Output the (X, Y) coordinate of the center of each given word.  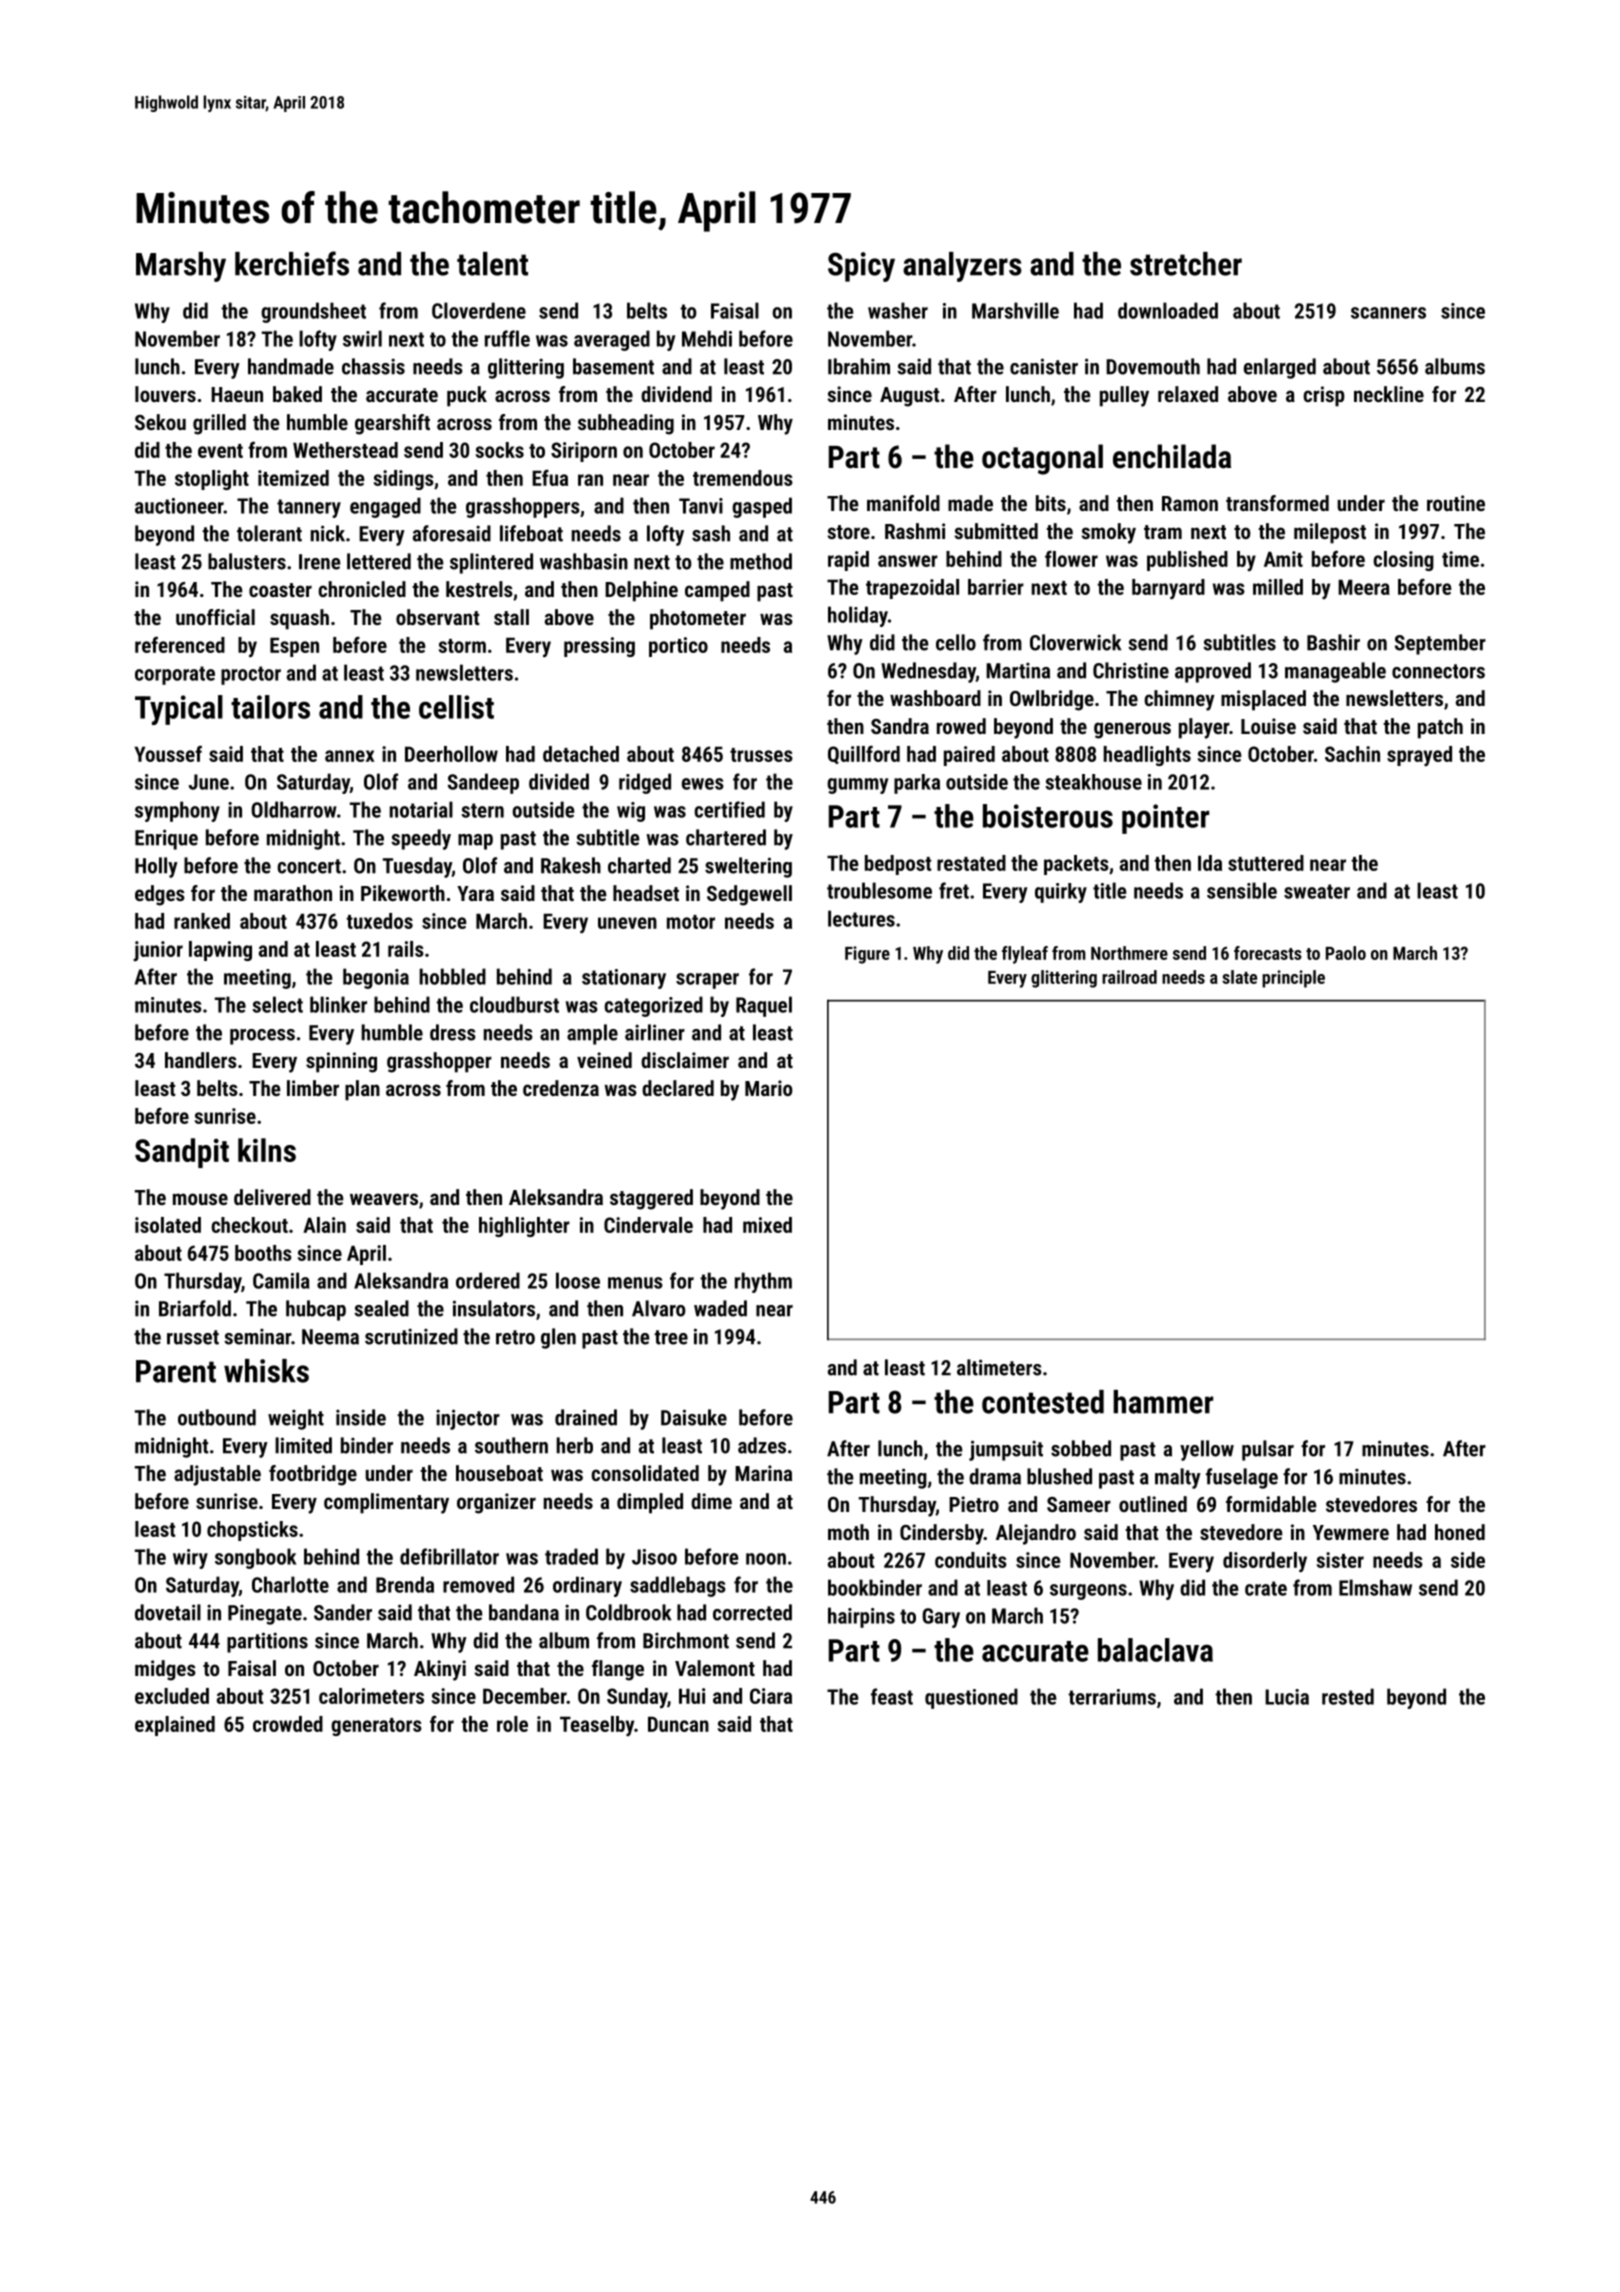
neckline (1389, 394)
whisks (266, 1371)
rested (1348, 1696)
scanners (1388, 313)
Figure (867, 955)
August (910, 397)
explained (175, 1726)
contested (1043, 1402)
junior (158, 951)
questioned (971, 1698)
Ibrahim (859, 366)
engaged (385, 507)
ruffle (507, 338)
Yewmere (1351, 1532)
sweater (1317, 891)
